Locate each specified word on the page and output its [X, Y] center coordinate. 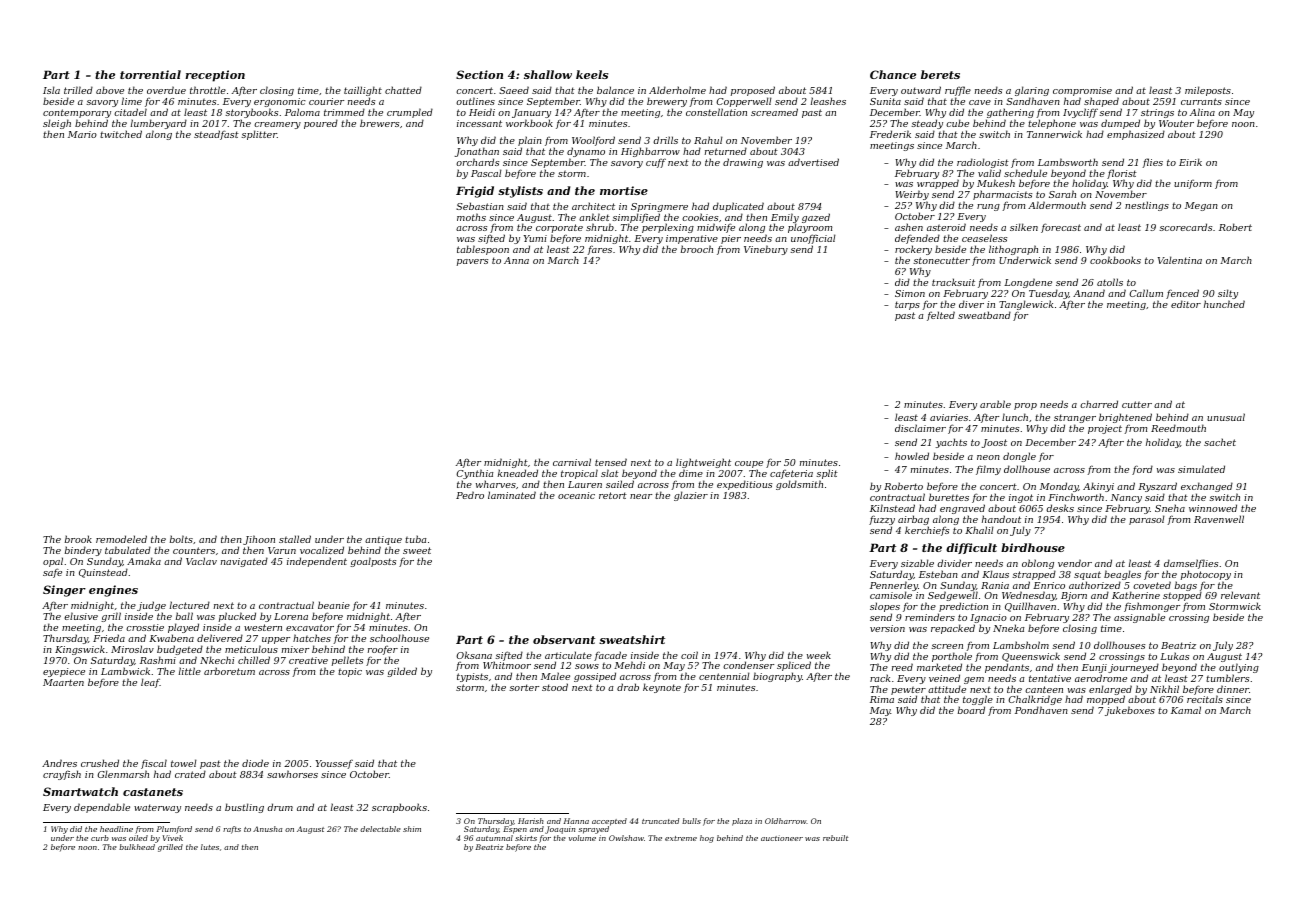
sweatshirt [632, 639]
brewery [667, 103]
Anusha [267, 829]
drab [628, 687]
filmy [988, 470]
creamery [277, 126]
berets [940, 74]
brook [78, 539]
